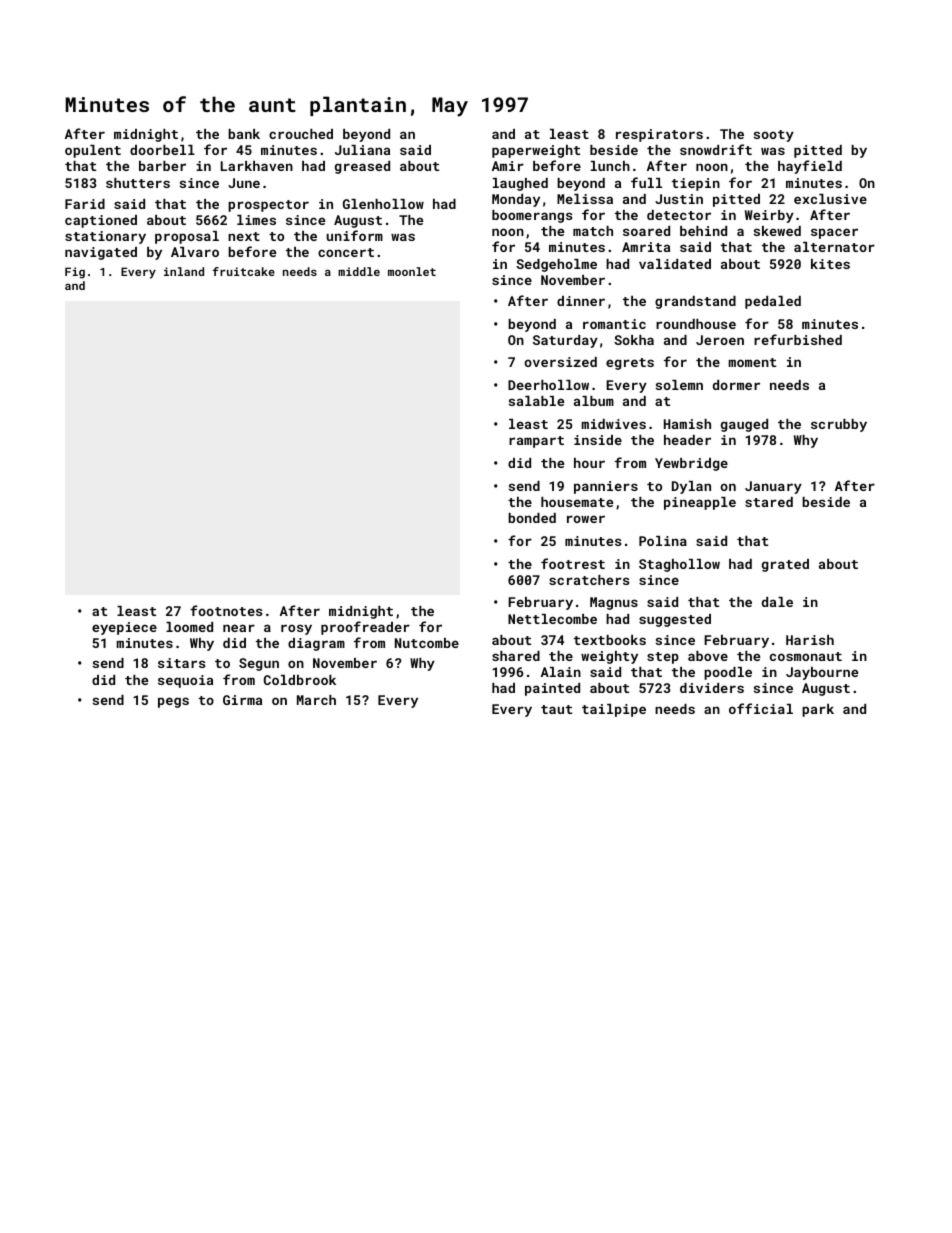 This screenshot has height=1233, width=952. I want to click on footrest, so click(573, 563).
